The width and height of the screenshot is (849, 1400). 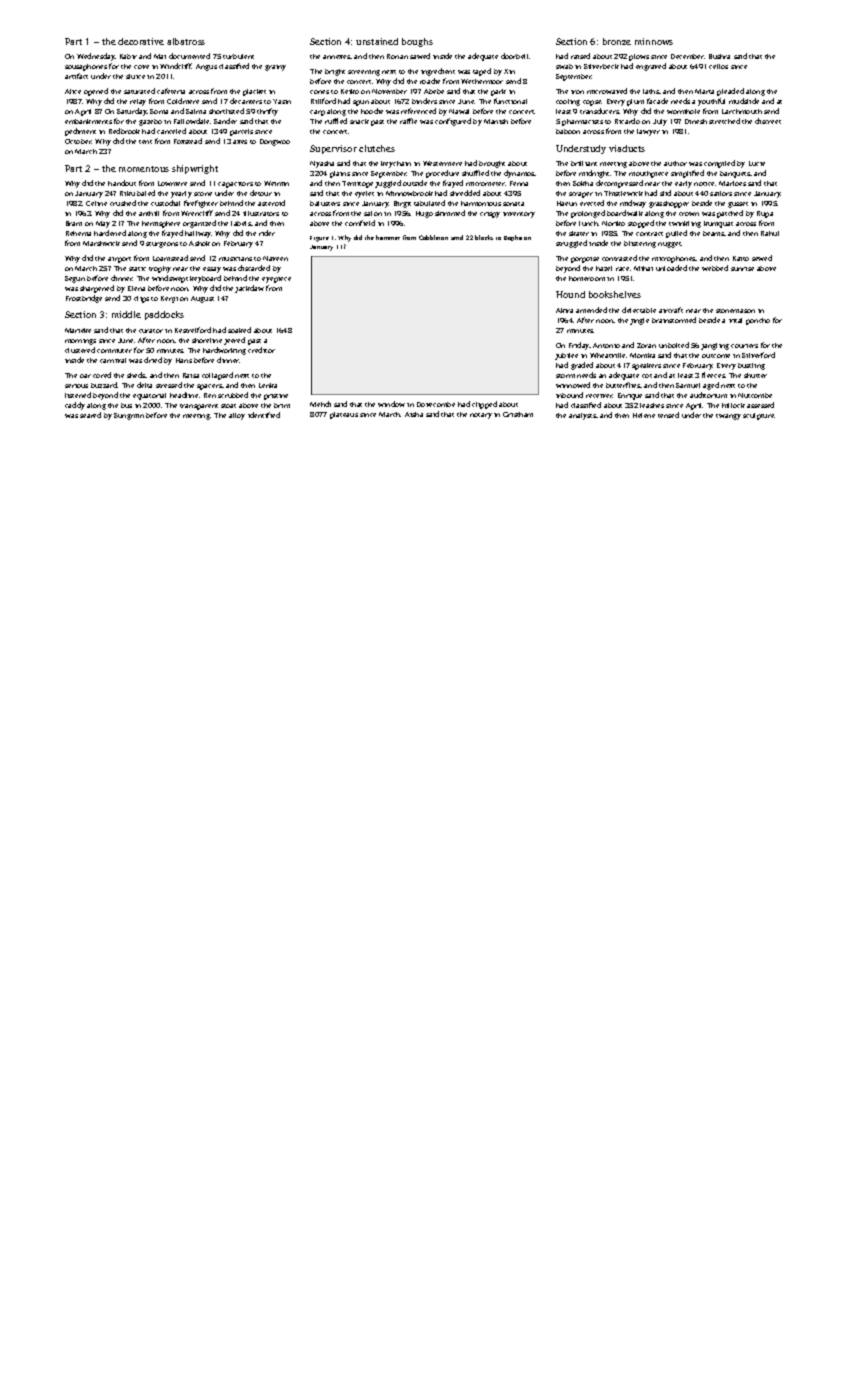 I want to click on facade, so click(x=657, y=101).
